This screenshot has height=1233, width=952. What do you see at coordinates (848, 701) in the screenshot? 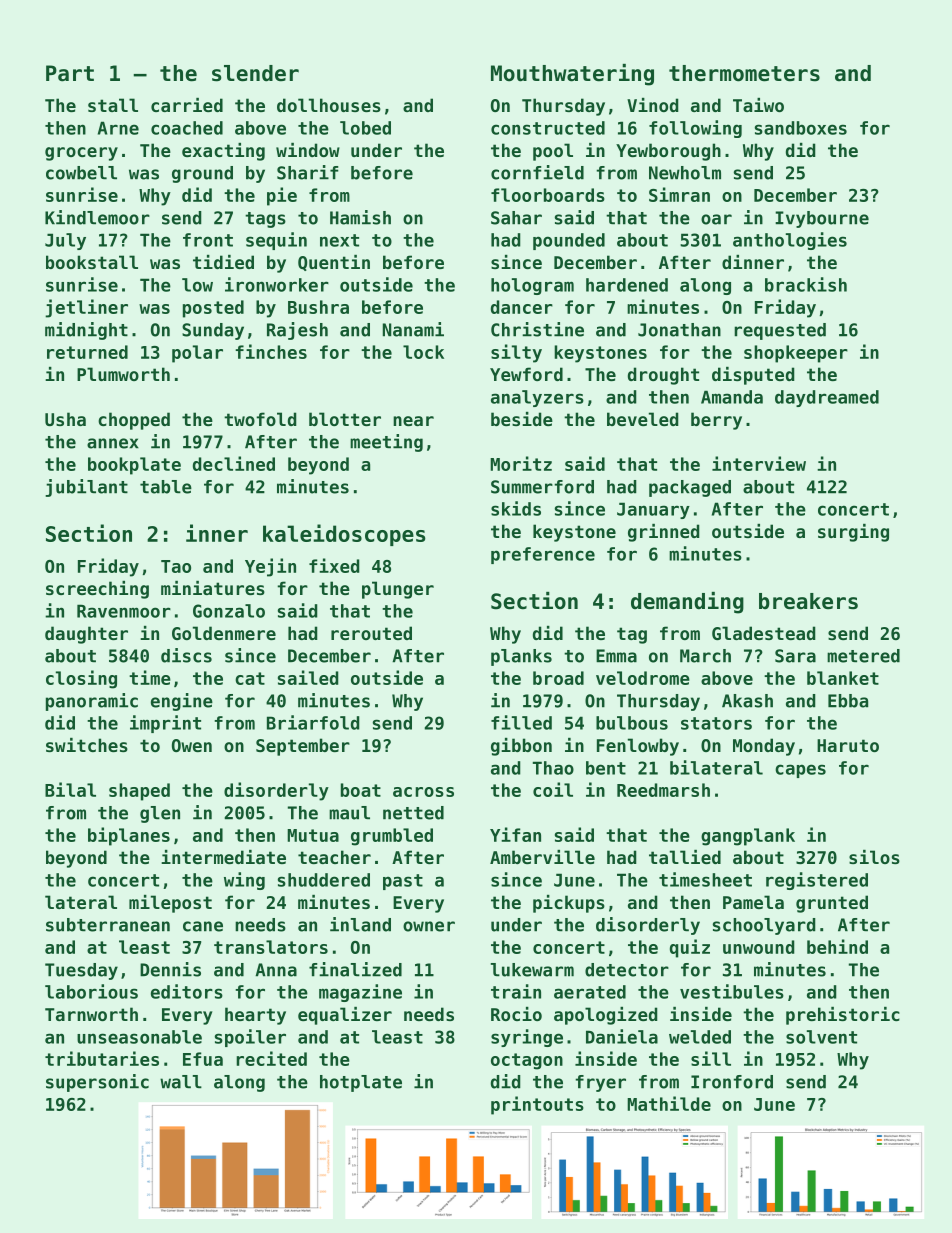
I see `Ebba` at bounding box center [848, 701].
